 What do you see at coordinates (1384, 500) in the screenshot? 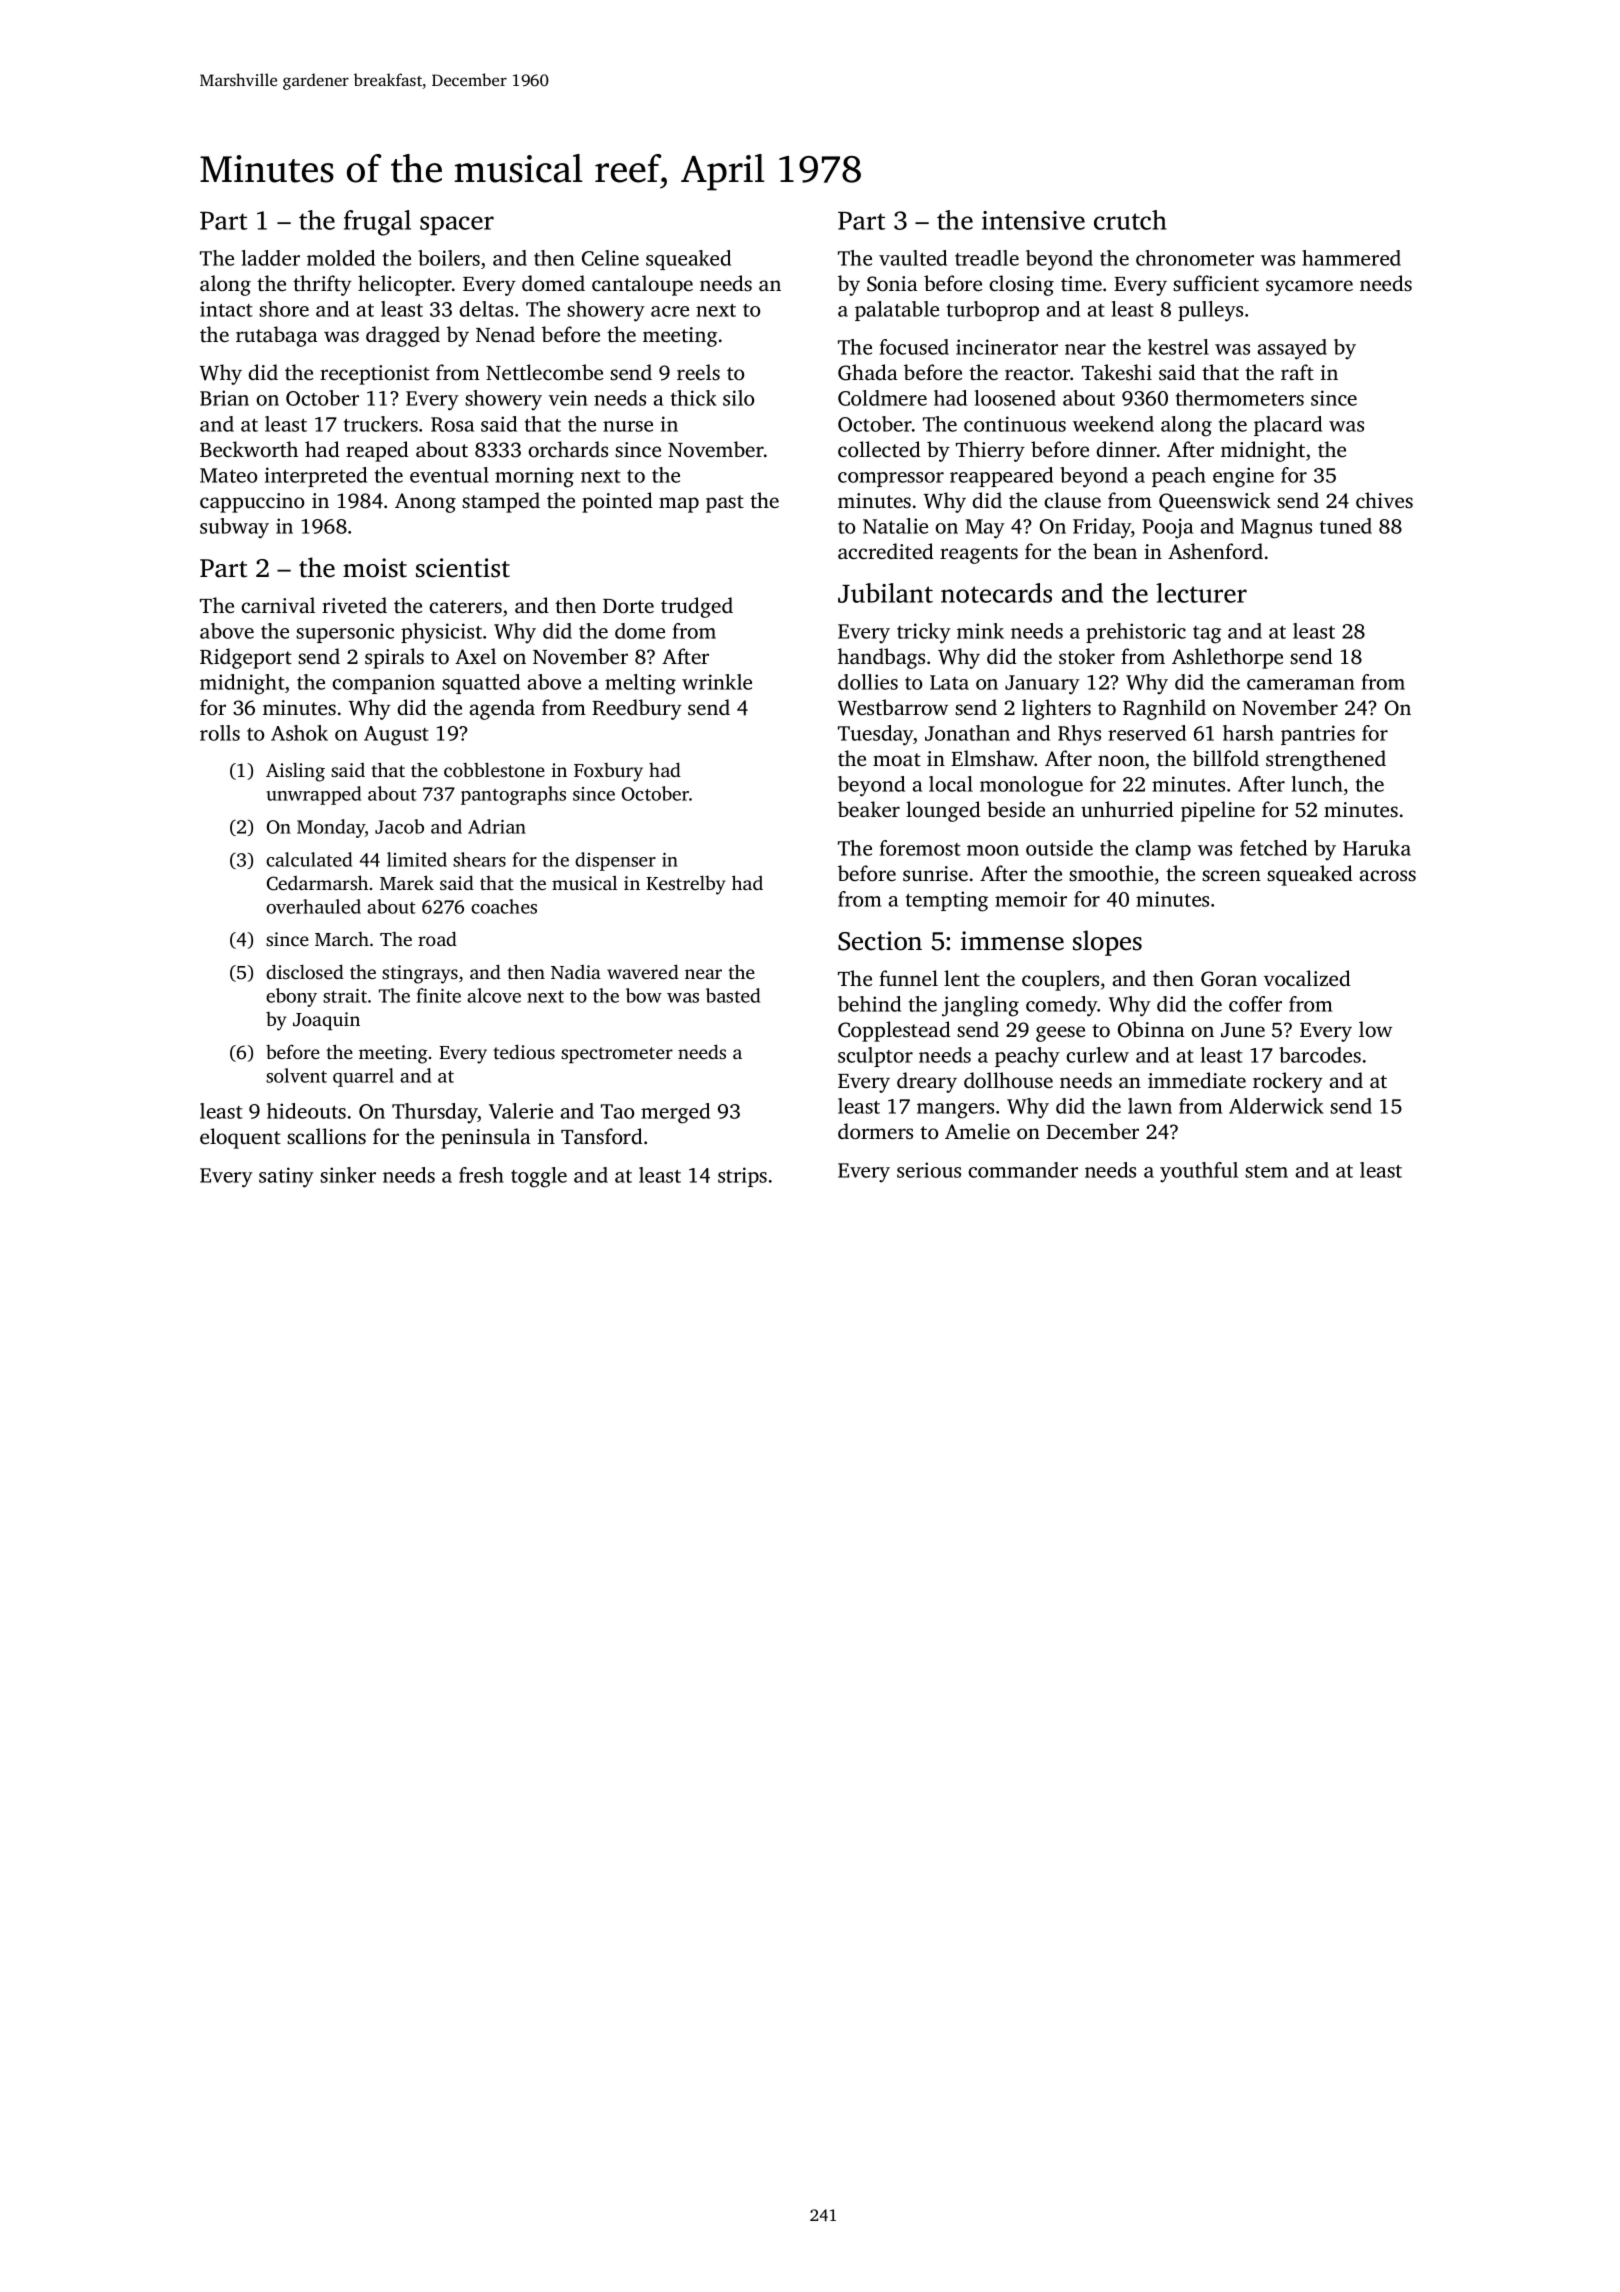
I see `chives` at bounding box center [1384, 500].
